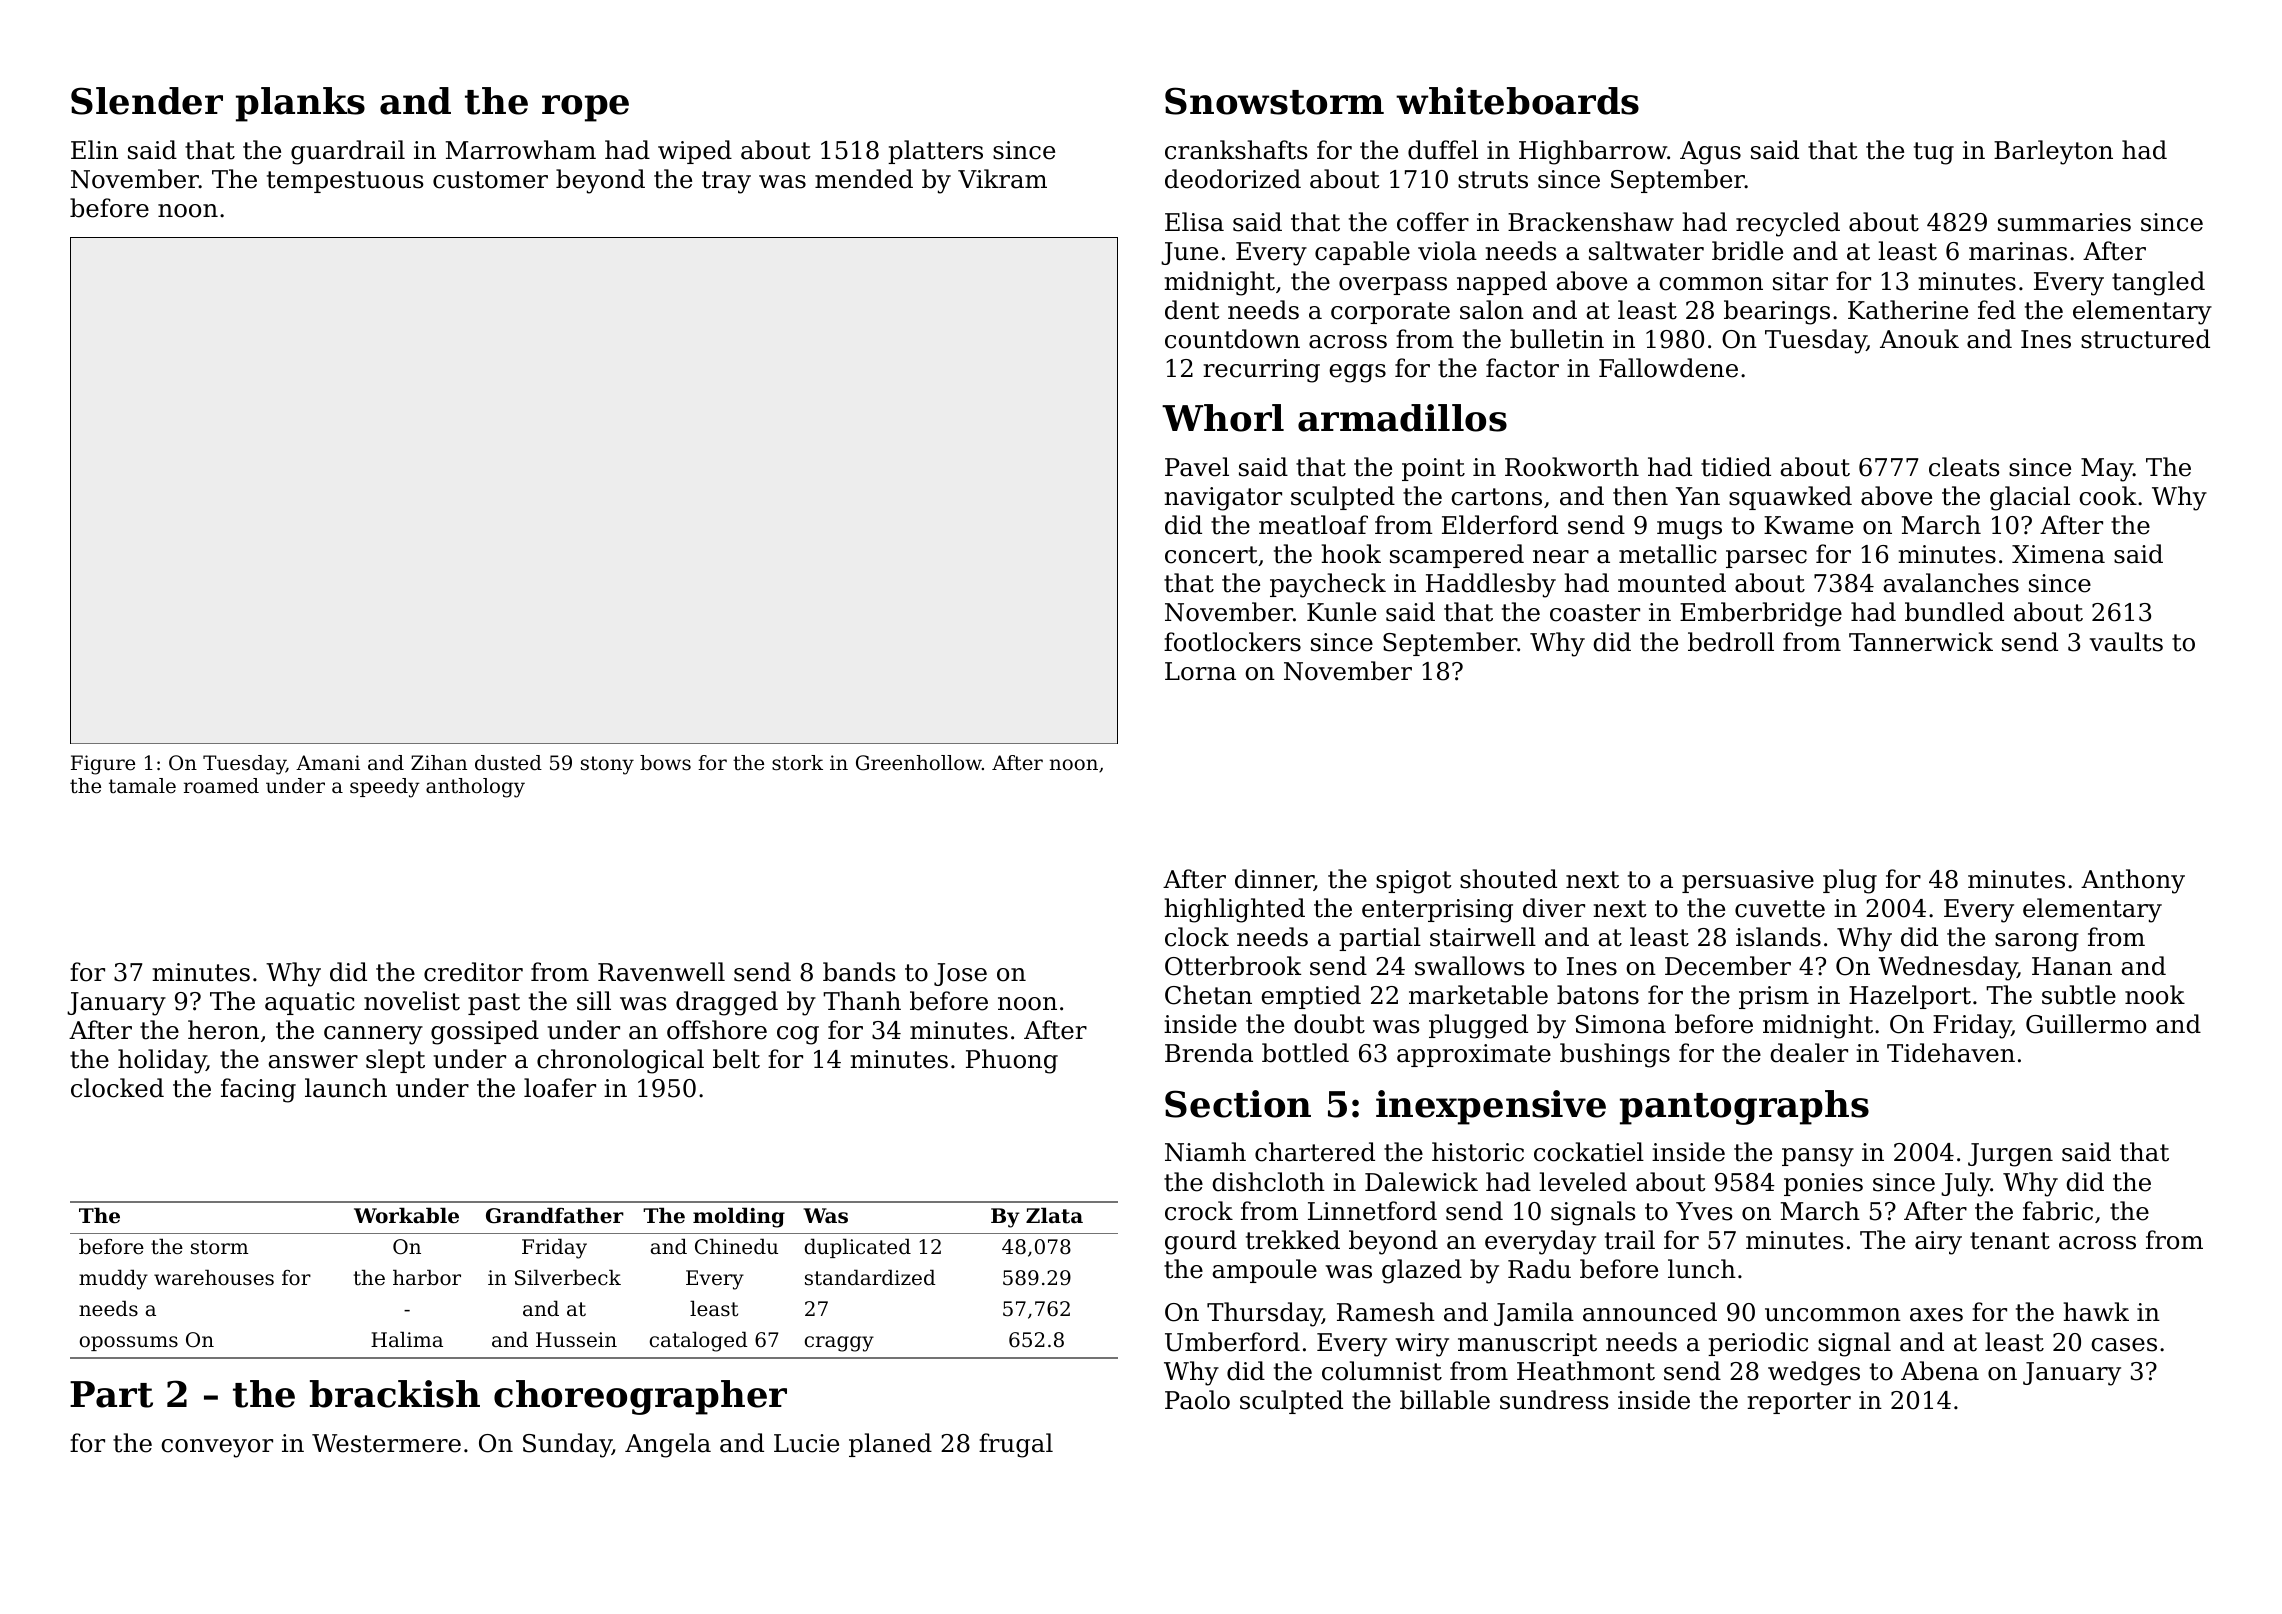 Image resolution: width=2282 pixels, height=1614 pixels. Describe the element at coordinates (1936, 1315) in the page. I see `axes` at that location.
